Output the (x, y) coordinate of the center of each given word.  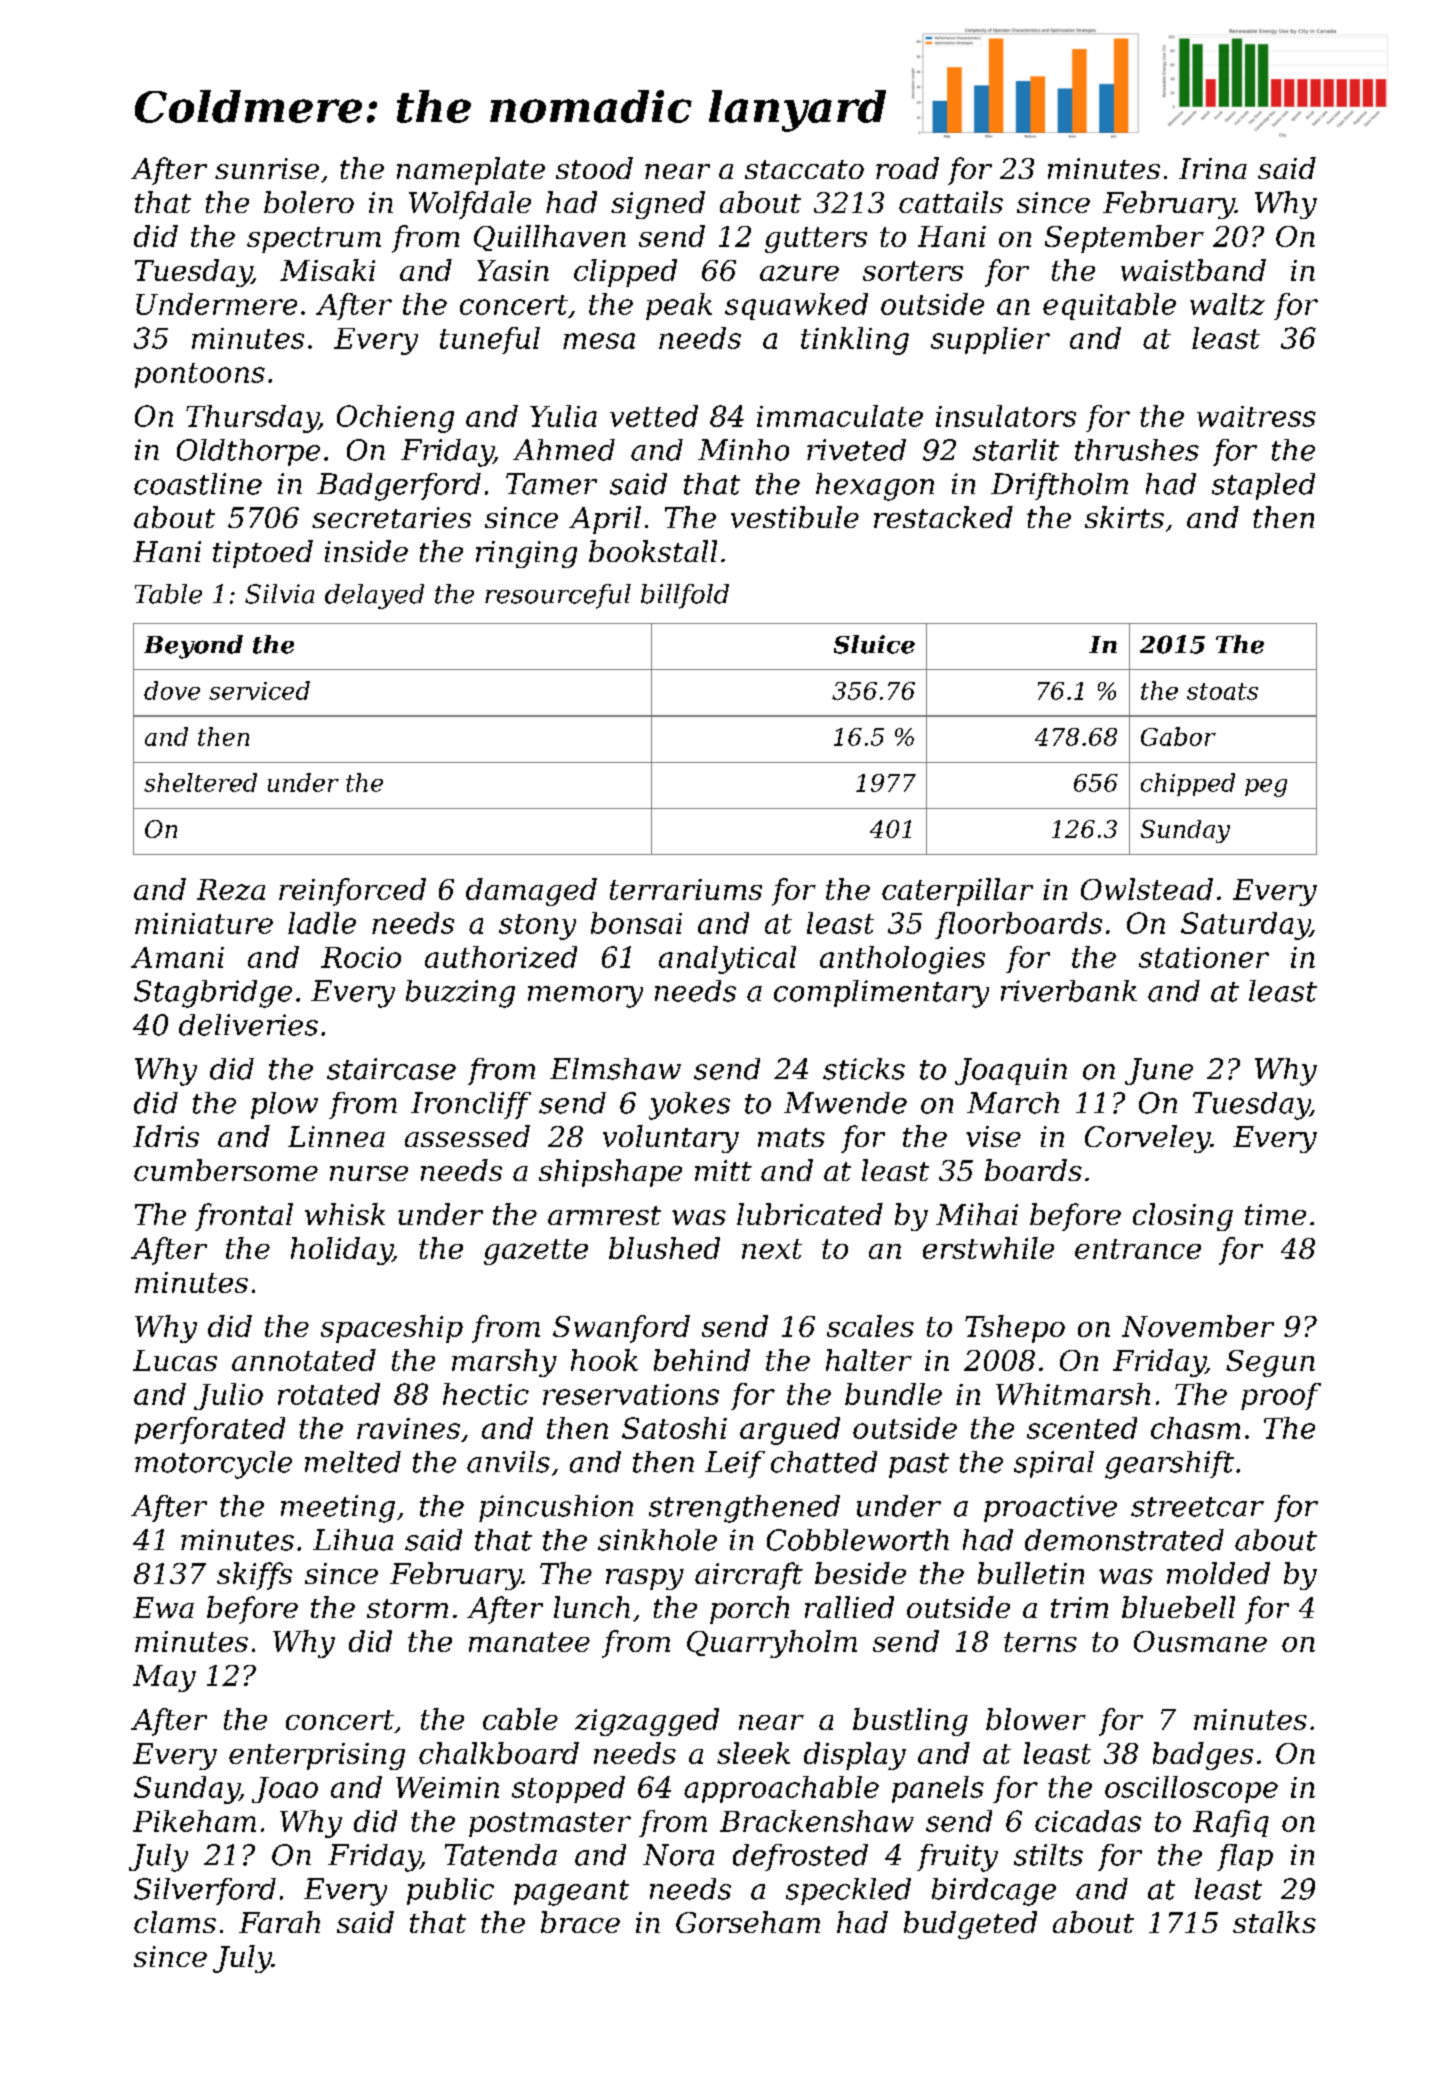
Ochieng (395, 419)
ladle (322, 923)
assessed (467, 1136)
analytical (727, 960)
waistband (1193, 270)
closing (1183, 1217)
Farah (279, 1922)
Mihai (977, 1214)
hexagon (875, 487)
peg (1266, 788)
